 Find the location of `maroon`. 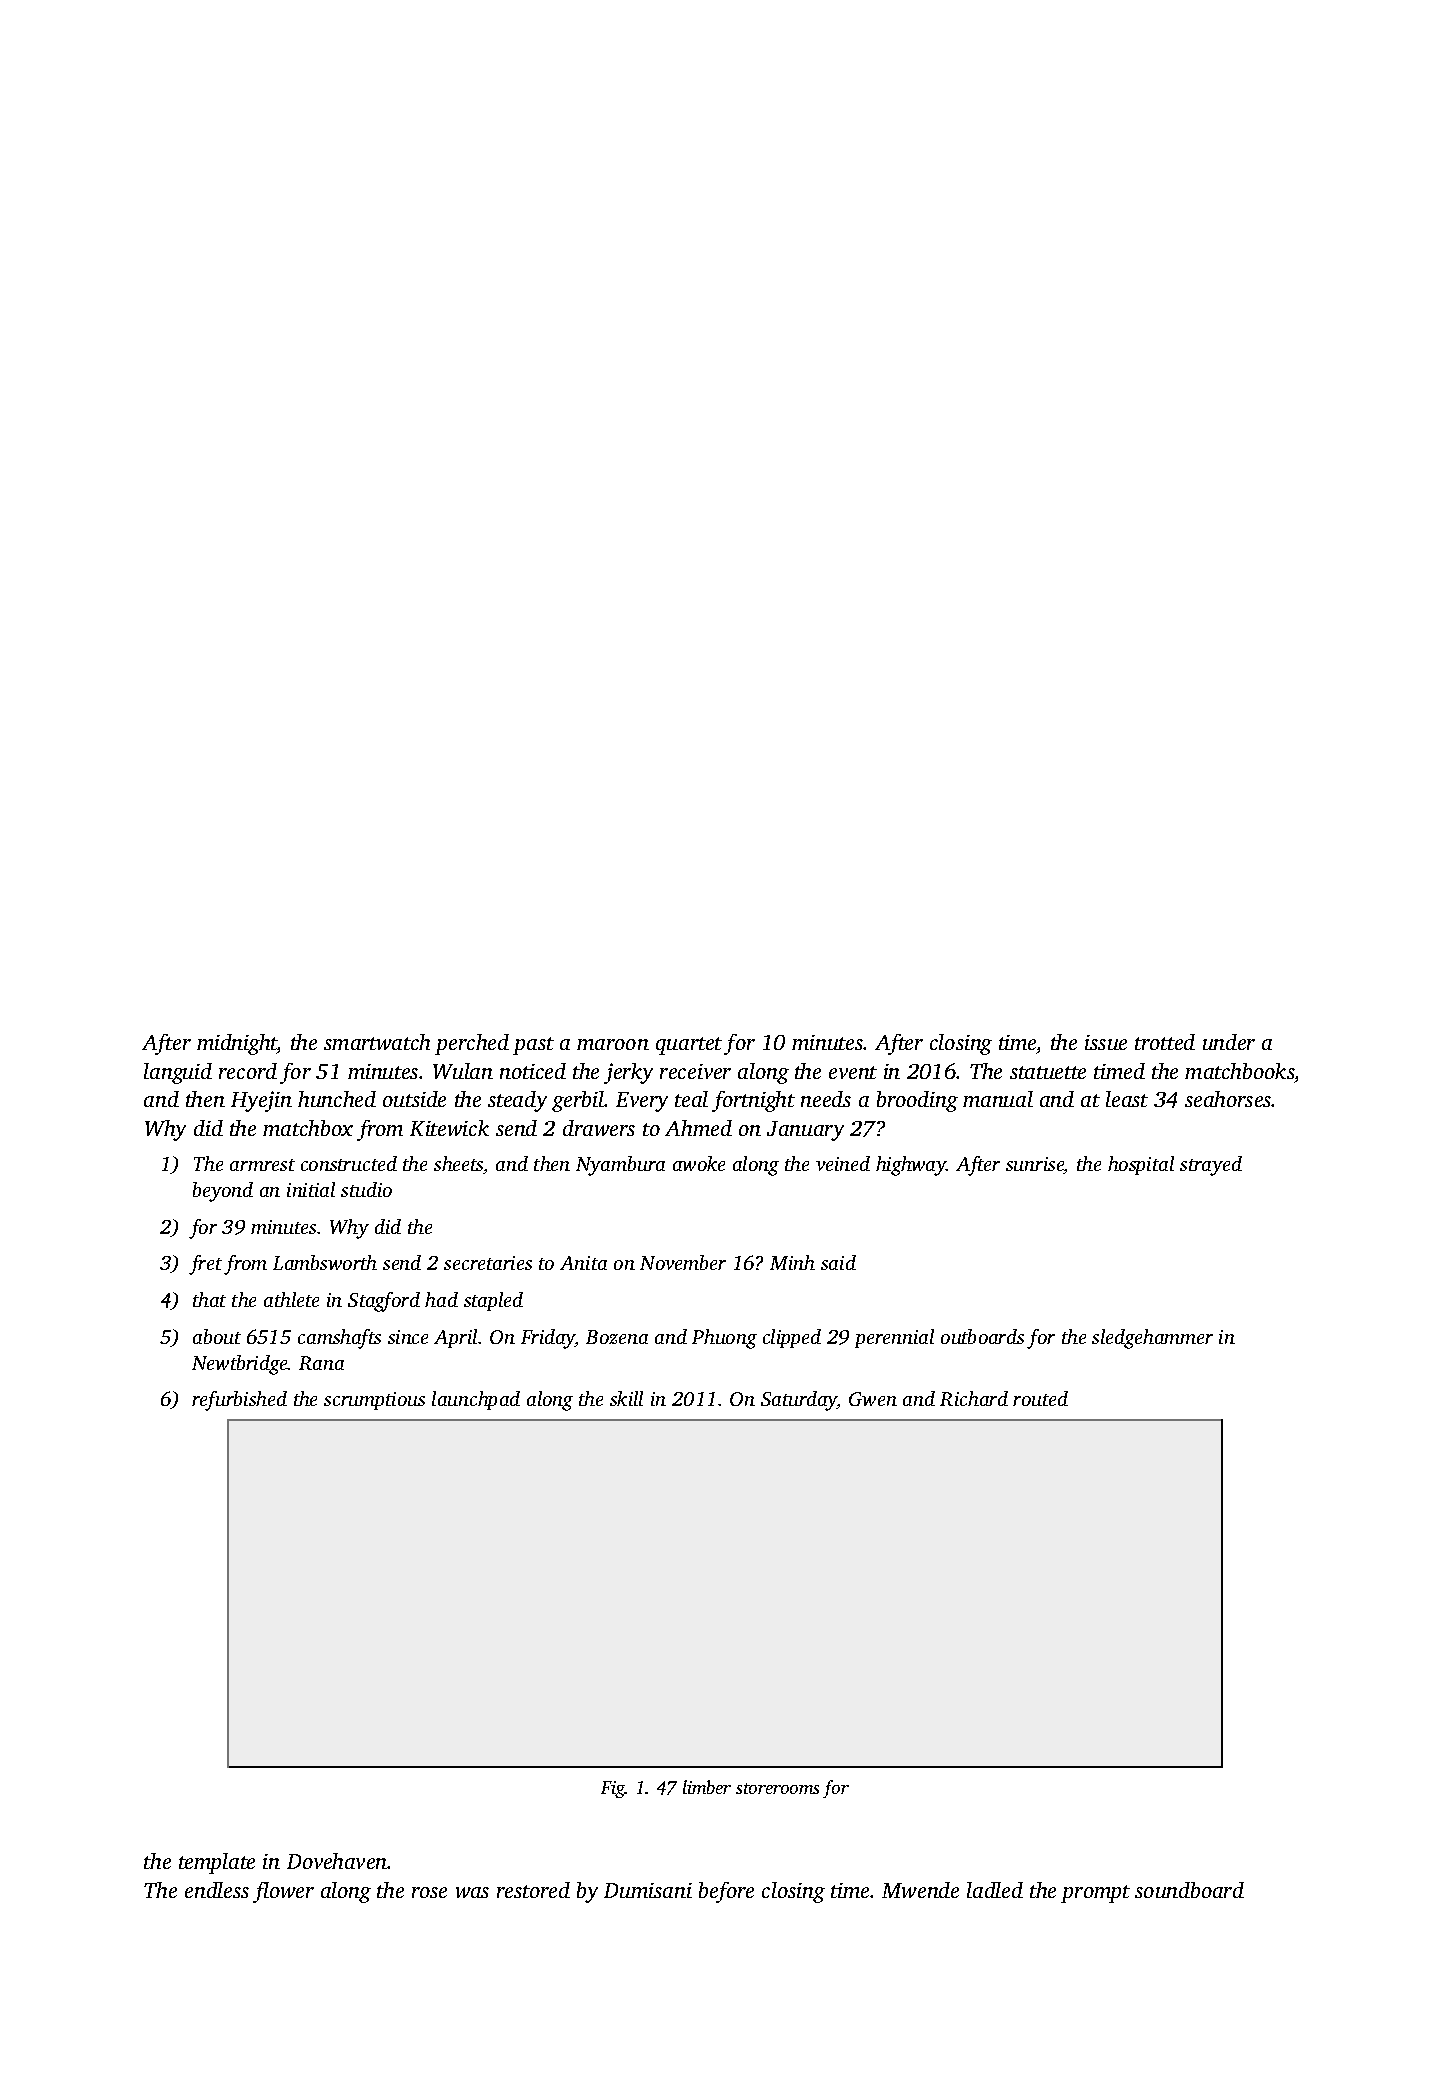

maroon is located at coordinates (613, 1044).
